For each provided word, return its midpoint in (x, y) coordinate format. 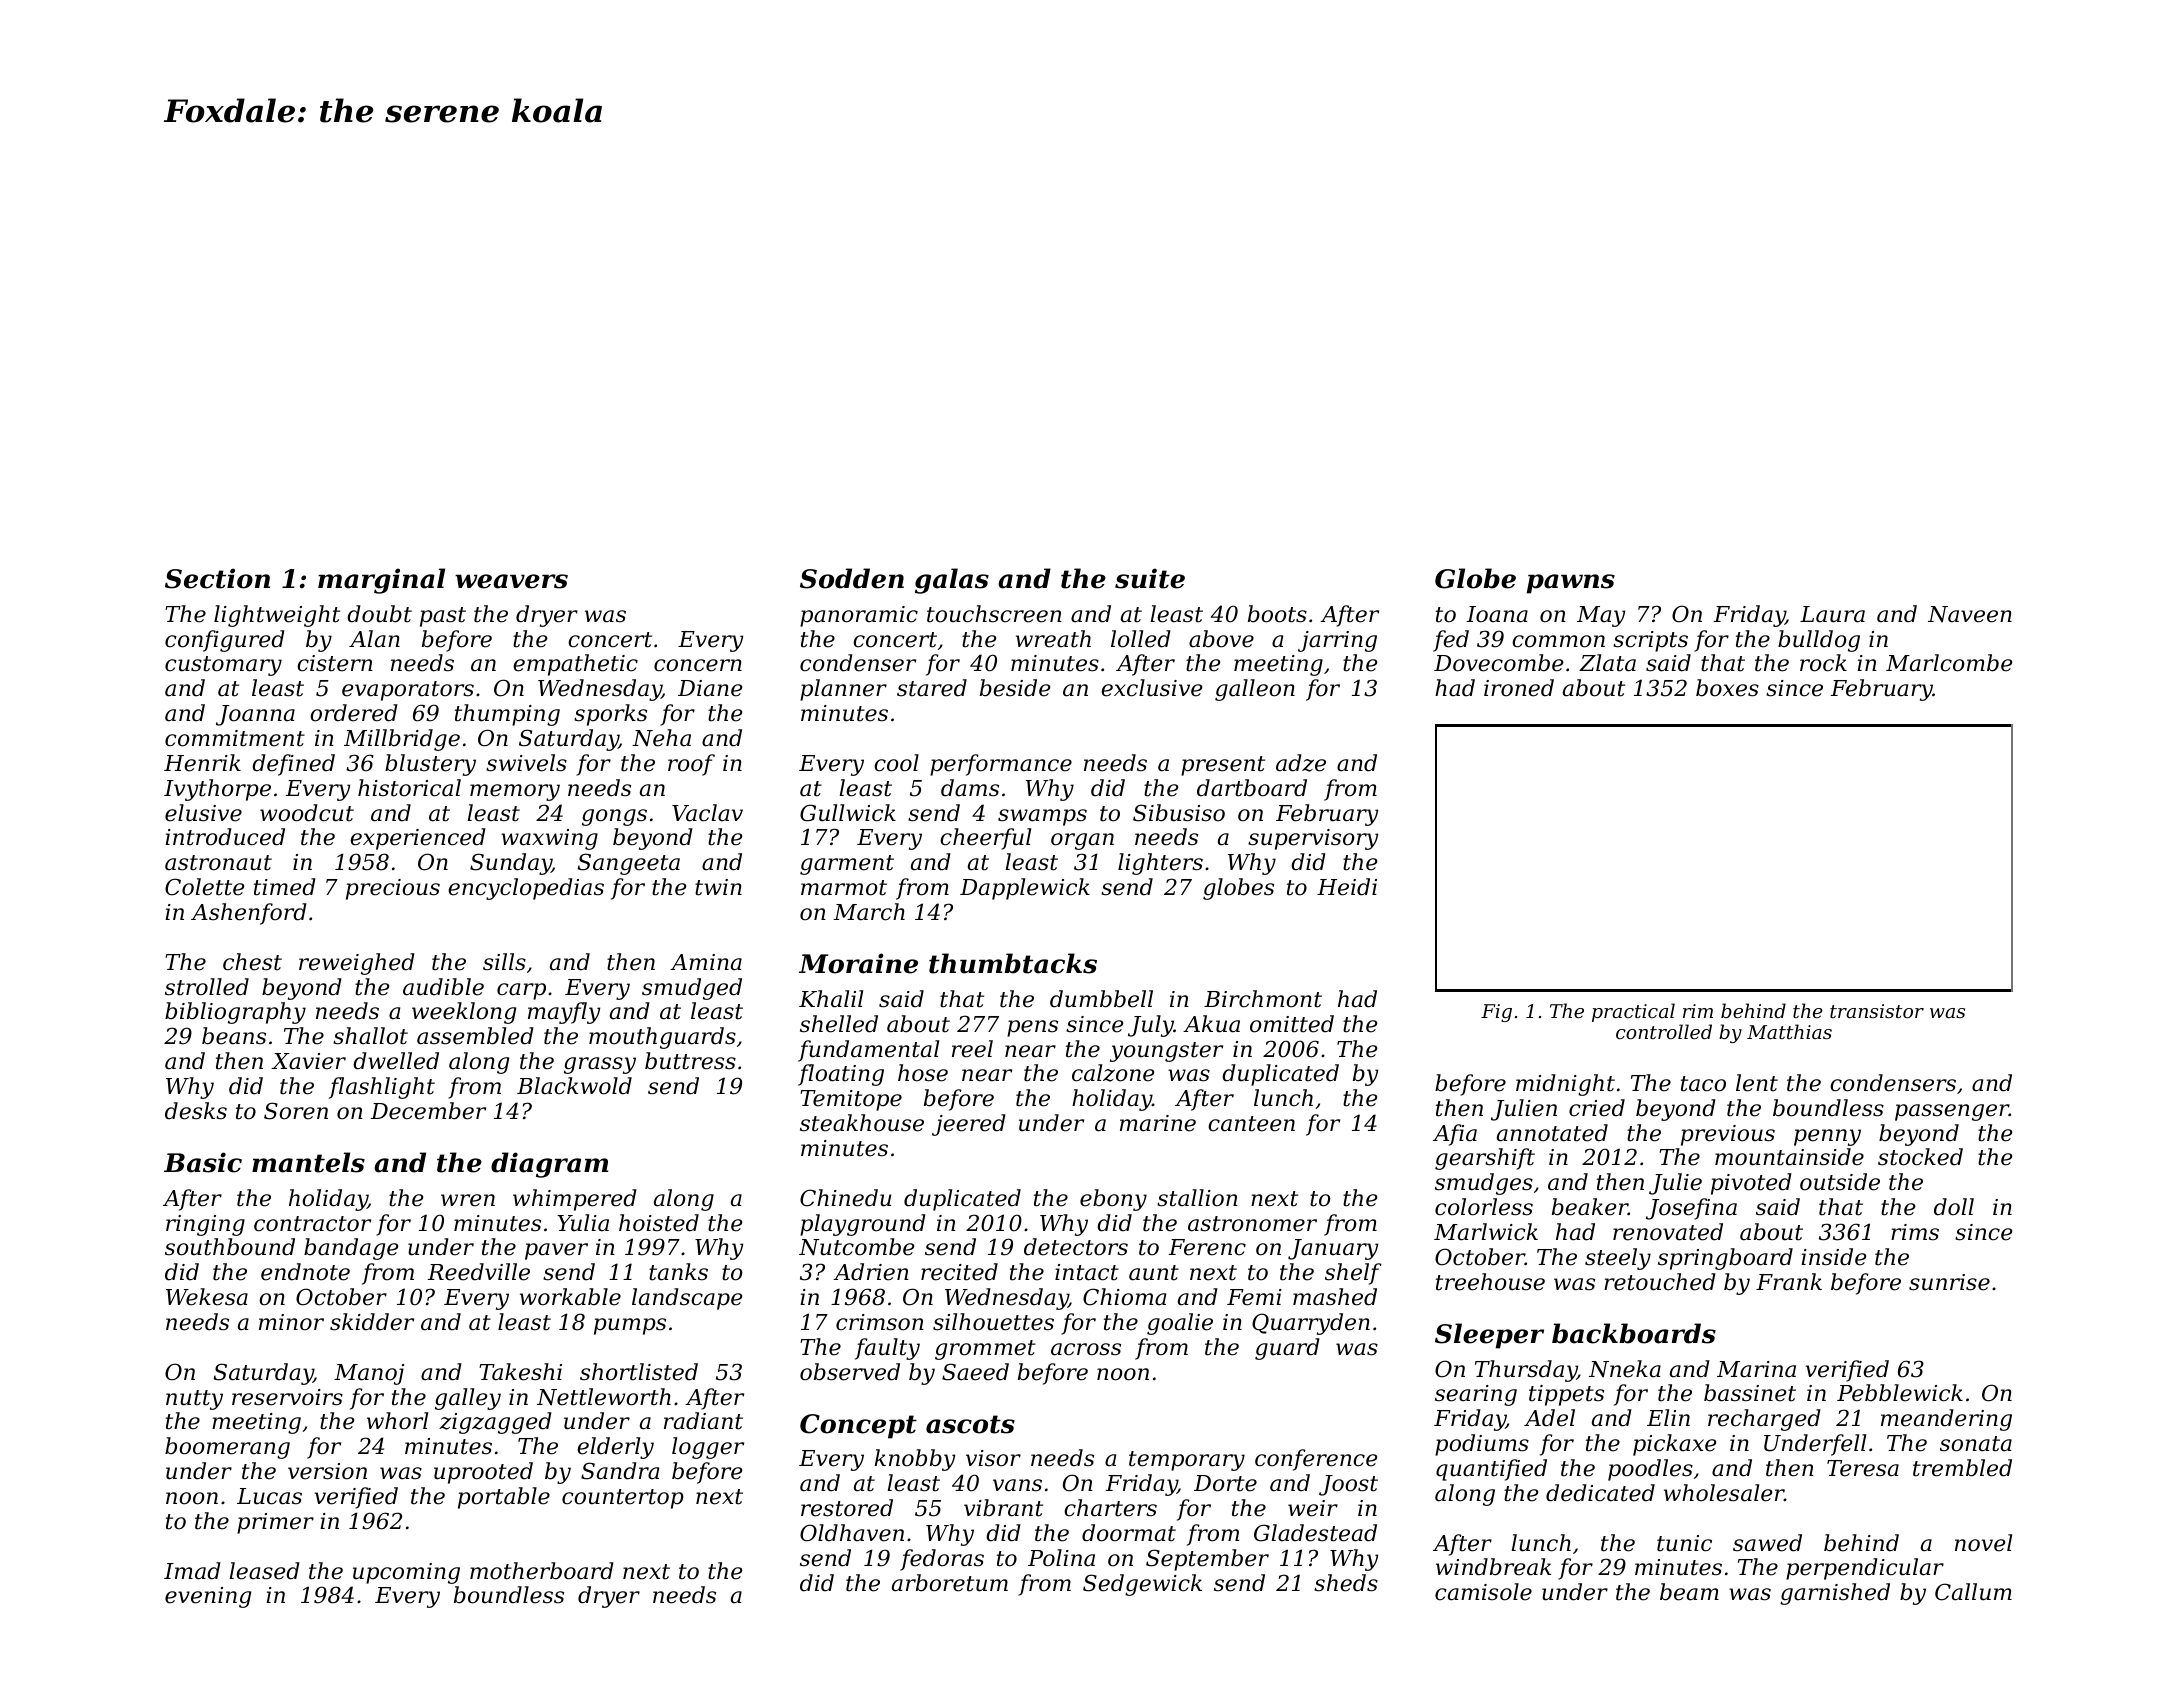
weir (1313, 1508)
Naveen (1970, 614)
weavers (511, 581)
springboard (1725, 1259)
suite (1150, 578)
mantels (308, 1162)
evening (208, 1597)
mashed (1335, 1297)
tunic (1684, 1543)
